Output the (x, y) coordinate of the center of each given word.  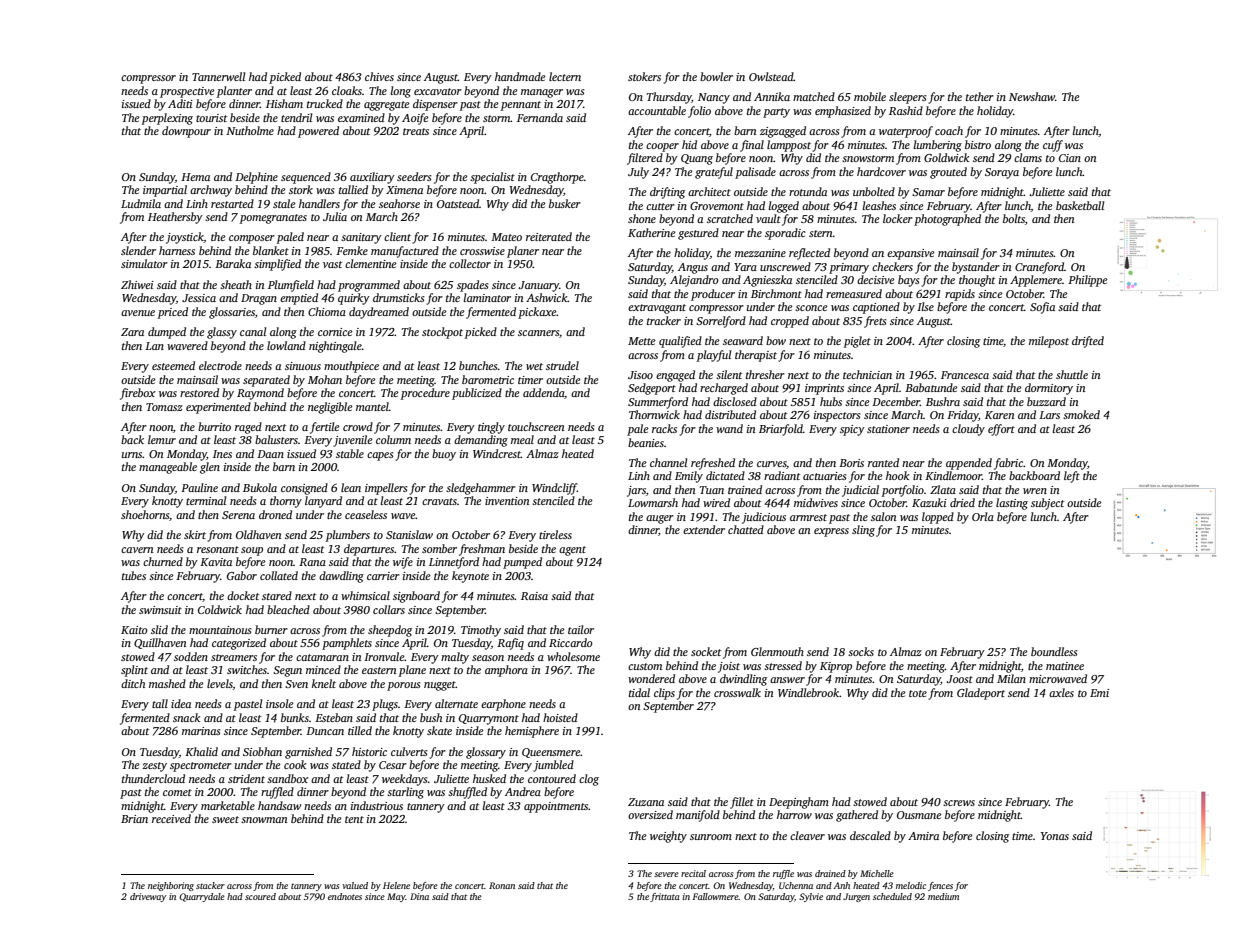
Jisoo (640, 375)
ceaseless (366, 514)
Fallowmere (716, 896)
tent (354, 819)
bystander (976, 268)
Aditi (180, 103)
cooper (662, 147)
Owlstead (771, 76)
